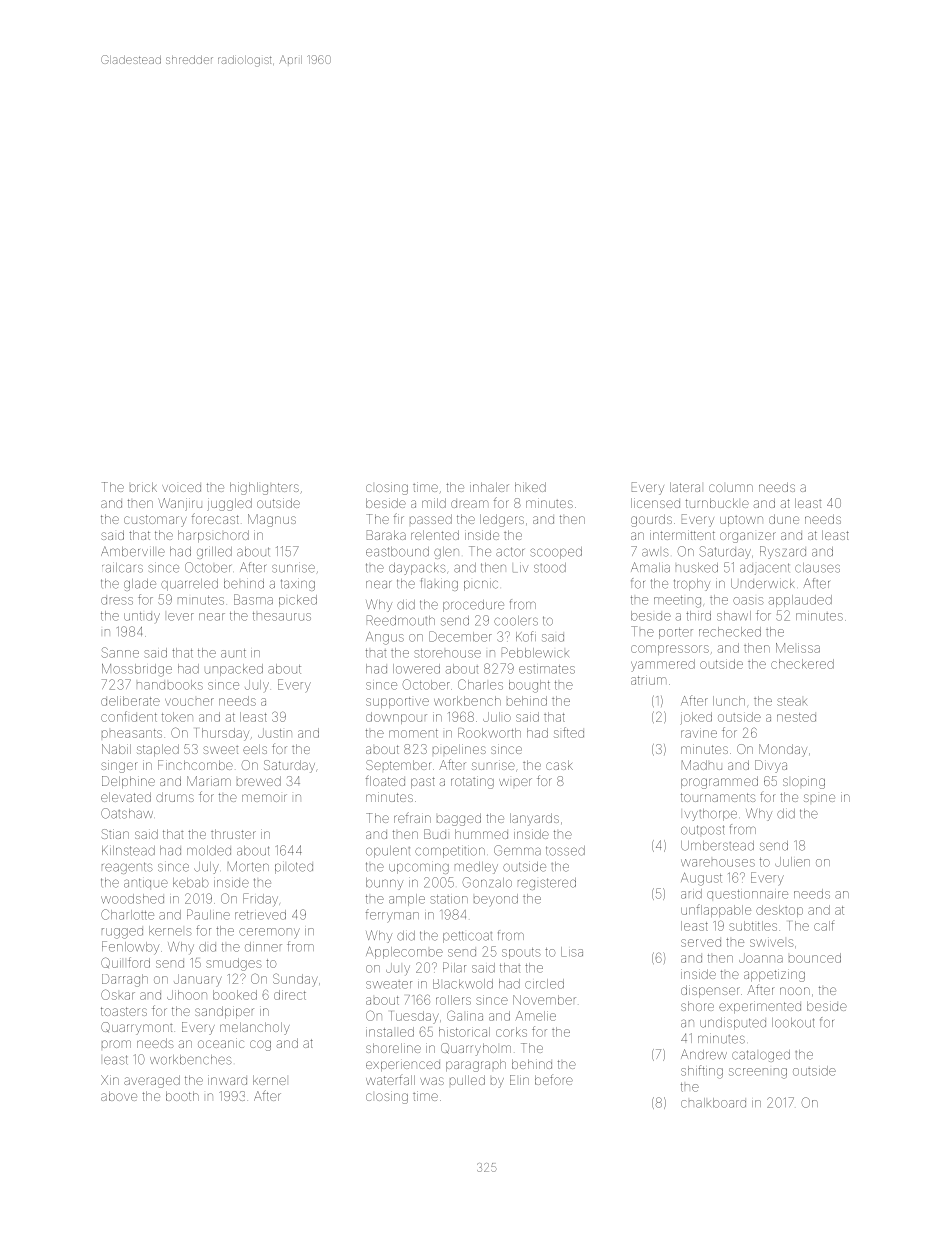 The width and height of the screenshot is (952, 1233). I want to click on opulent, so click(388, 852).
